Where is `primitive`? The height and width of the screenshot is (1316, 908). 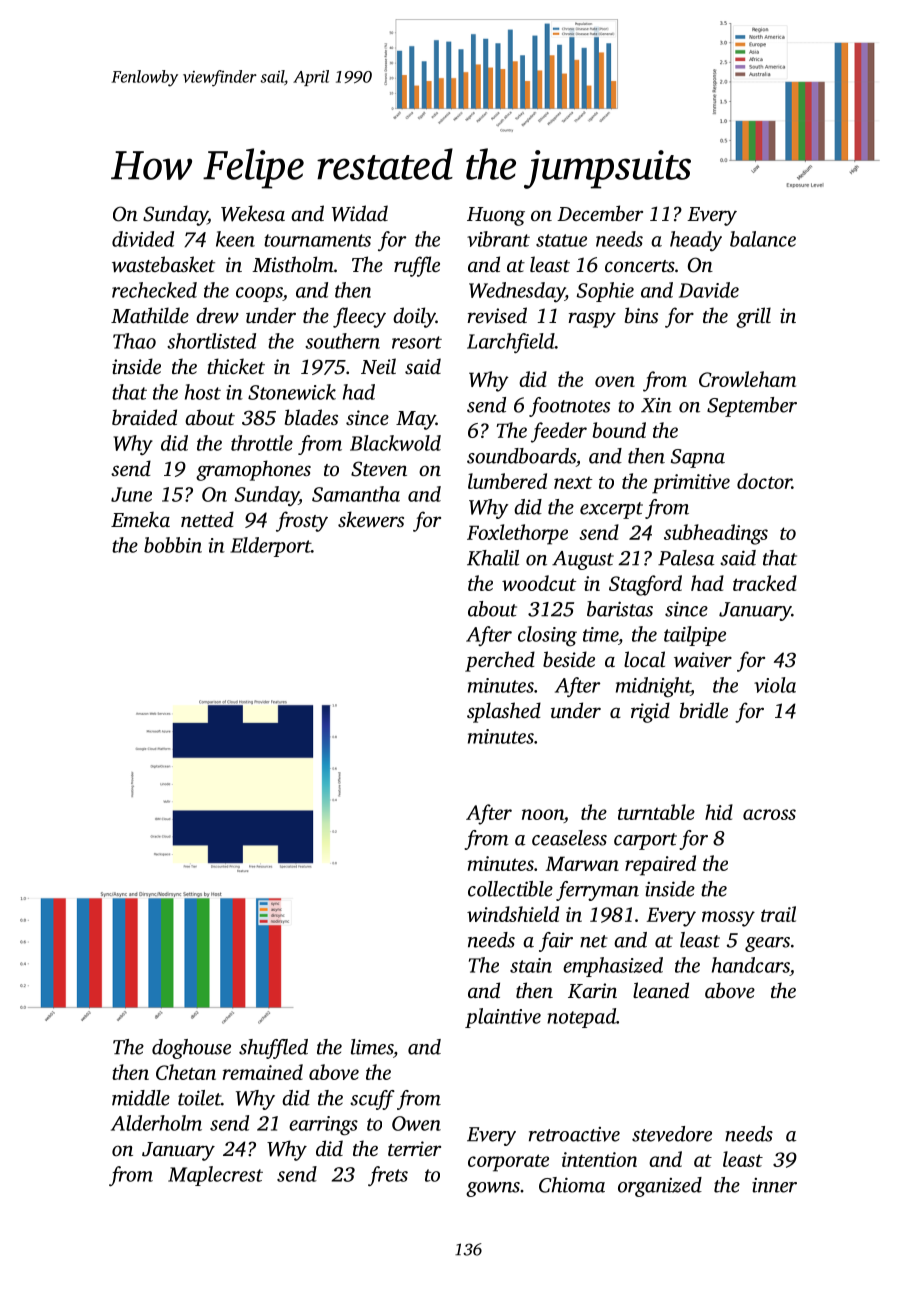 primitive is located at coordinates (691, 484).
